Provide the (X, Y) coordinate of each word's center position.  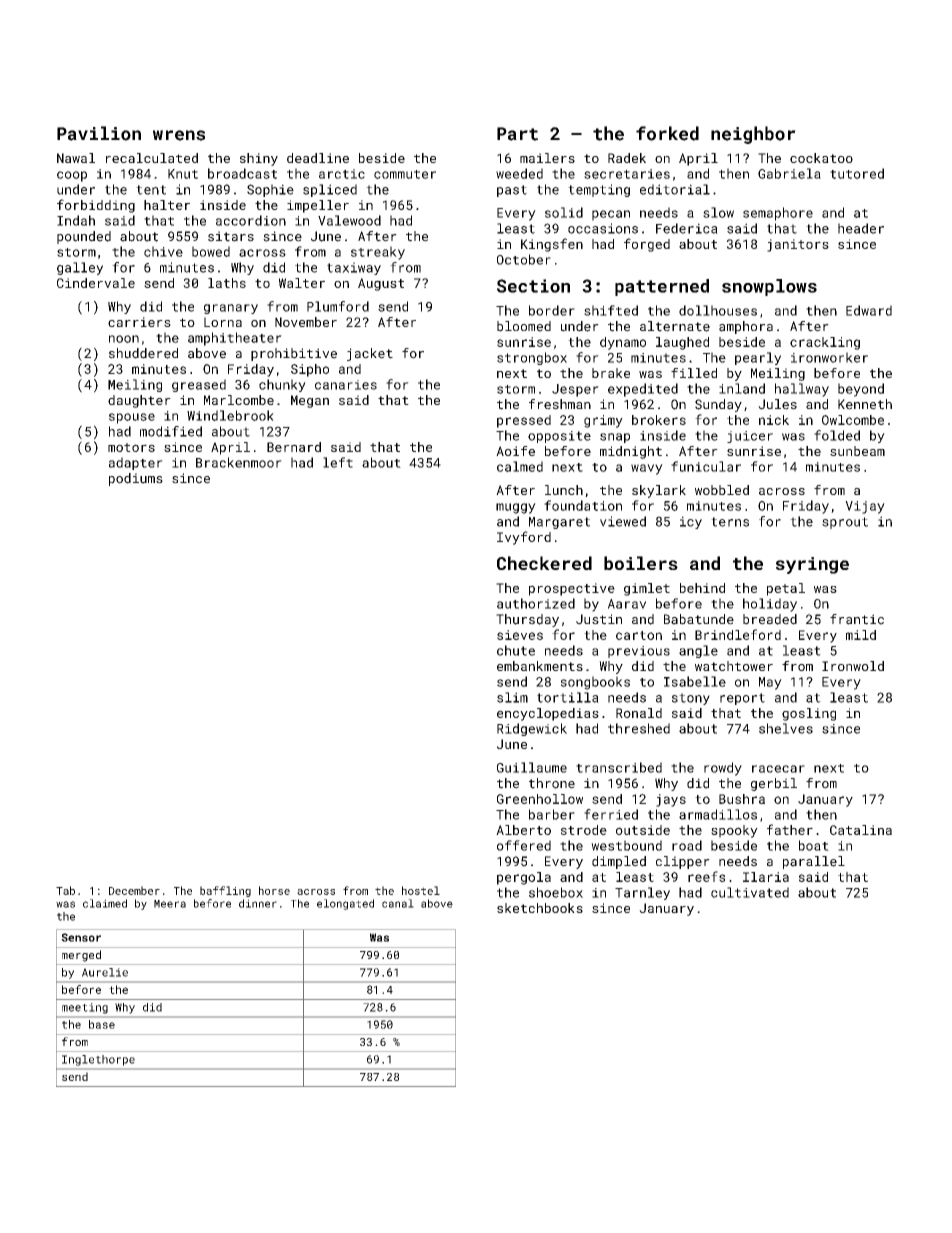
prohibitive (294, 354)
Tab (65, 890)
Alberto (523, 830)
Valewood (349, 220)
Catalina (861, 830)
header (861, 228)
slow (718, 212)
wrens (179, 135)
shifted (611, 310)
